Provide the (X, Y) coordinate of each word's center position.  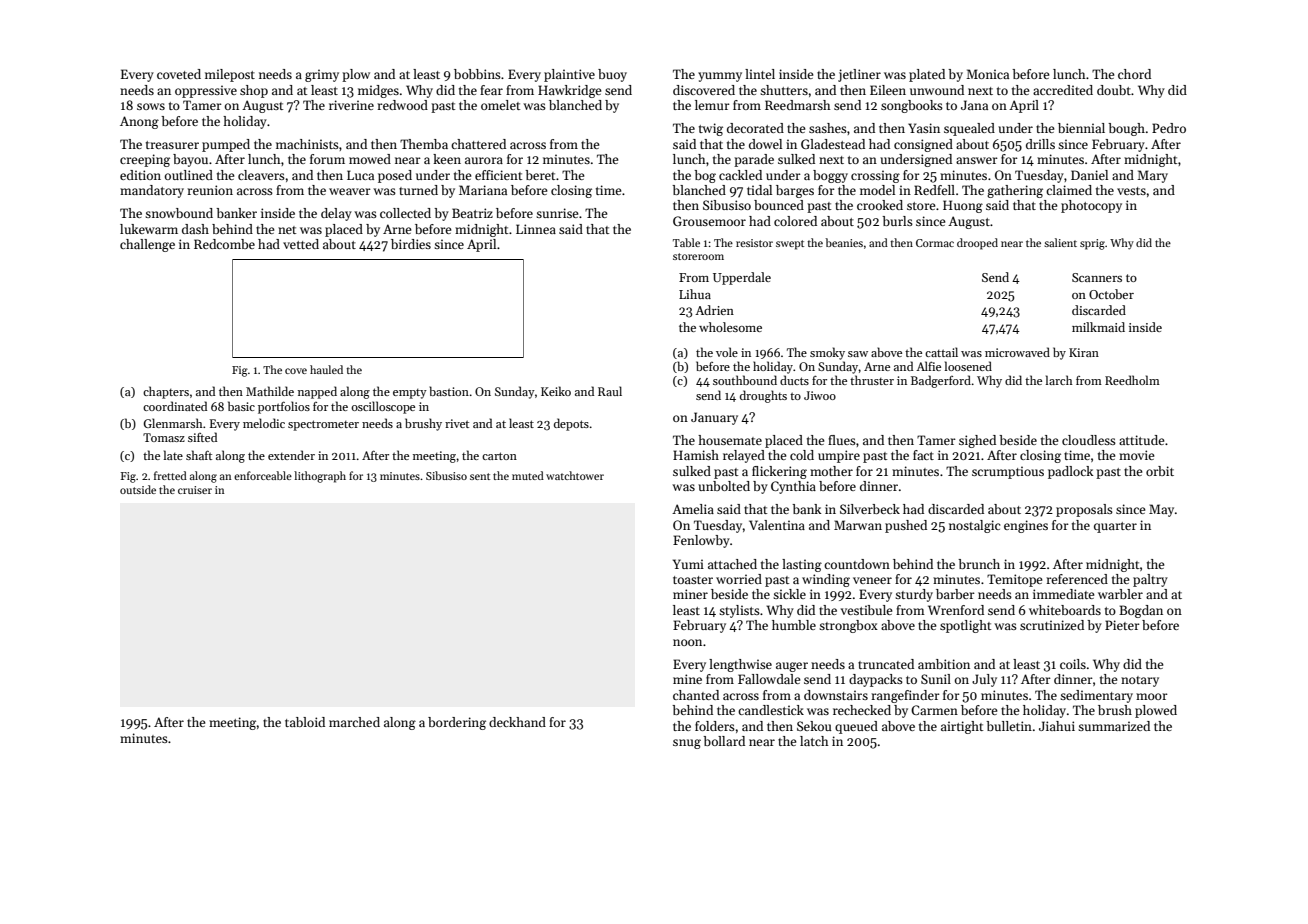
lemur (712, 105)
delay (336, 214)
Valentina (777, 525)
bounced (779, 205)
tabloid (305, 722)
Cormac (935, 243)
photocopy (1091, 206)
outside (138, 489)
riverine (351, 105)
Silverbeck (870, 509)
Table (686, 242)
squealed (969, 129)
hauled (326, 369)
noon (687, 642)
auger (792, 667)
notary (1140, 681)
